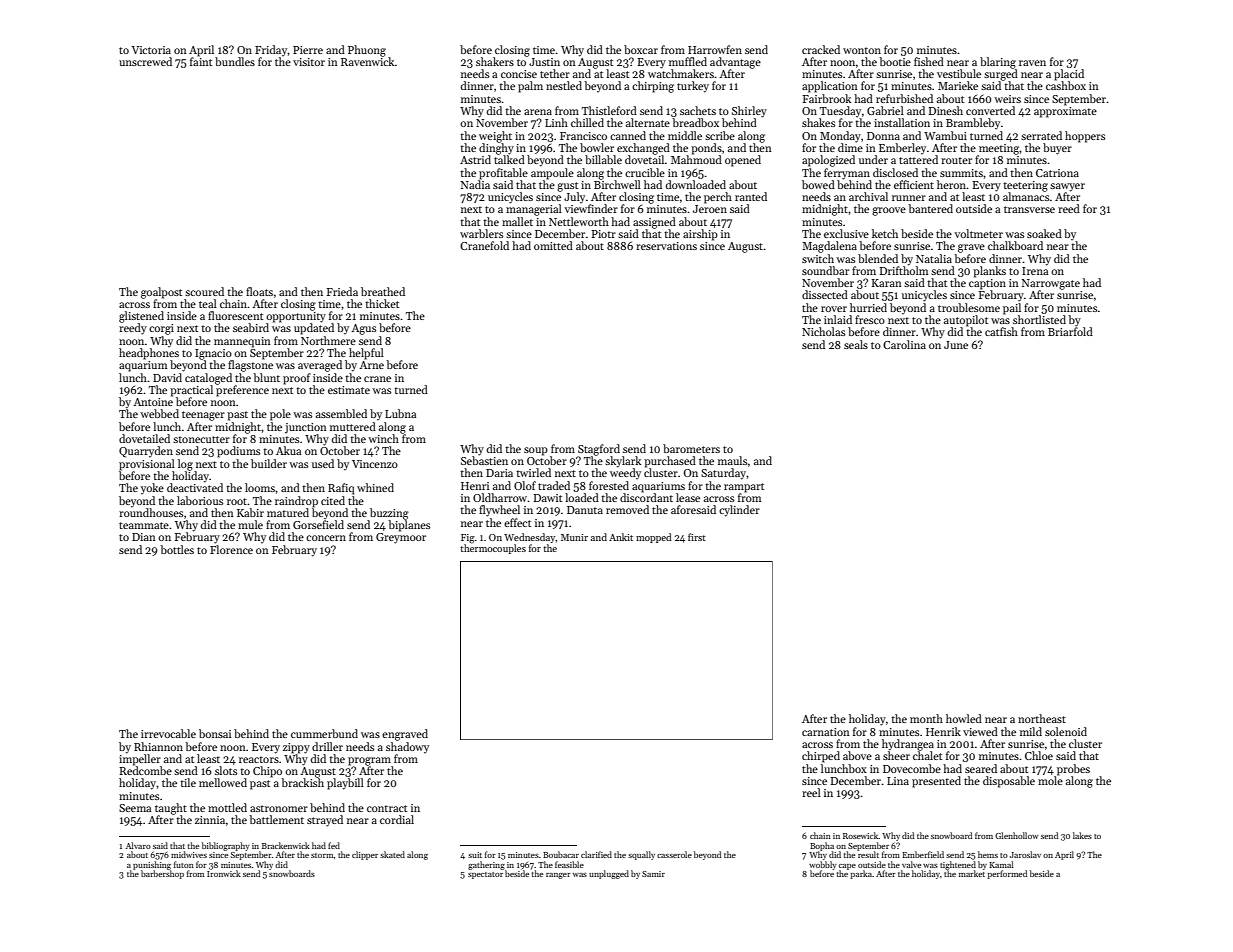  What do you see at coordinates (493, 549) in the page?
I see `thermocouples` at bounding box center [493, 549].
